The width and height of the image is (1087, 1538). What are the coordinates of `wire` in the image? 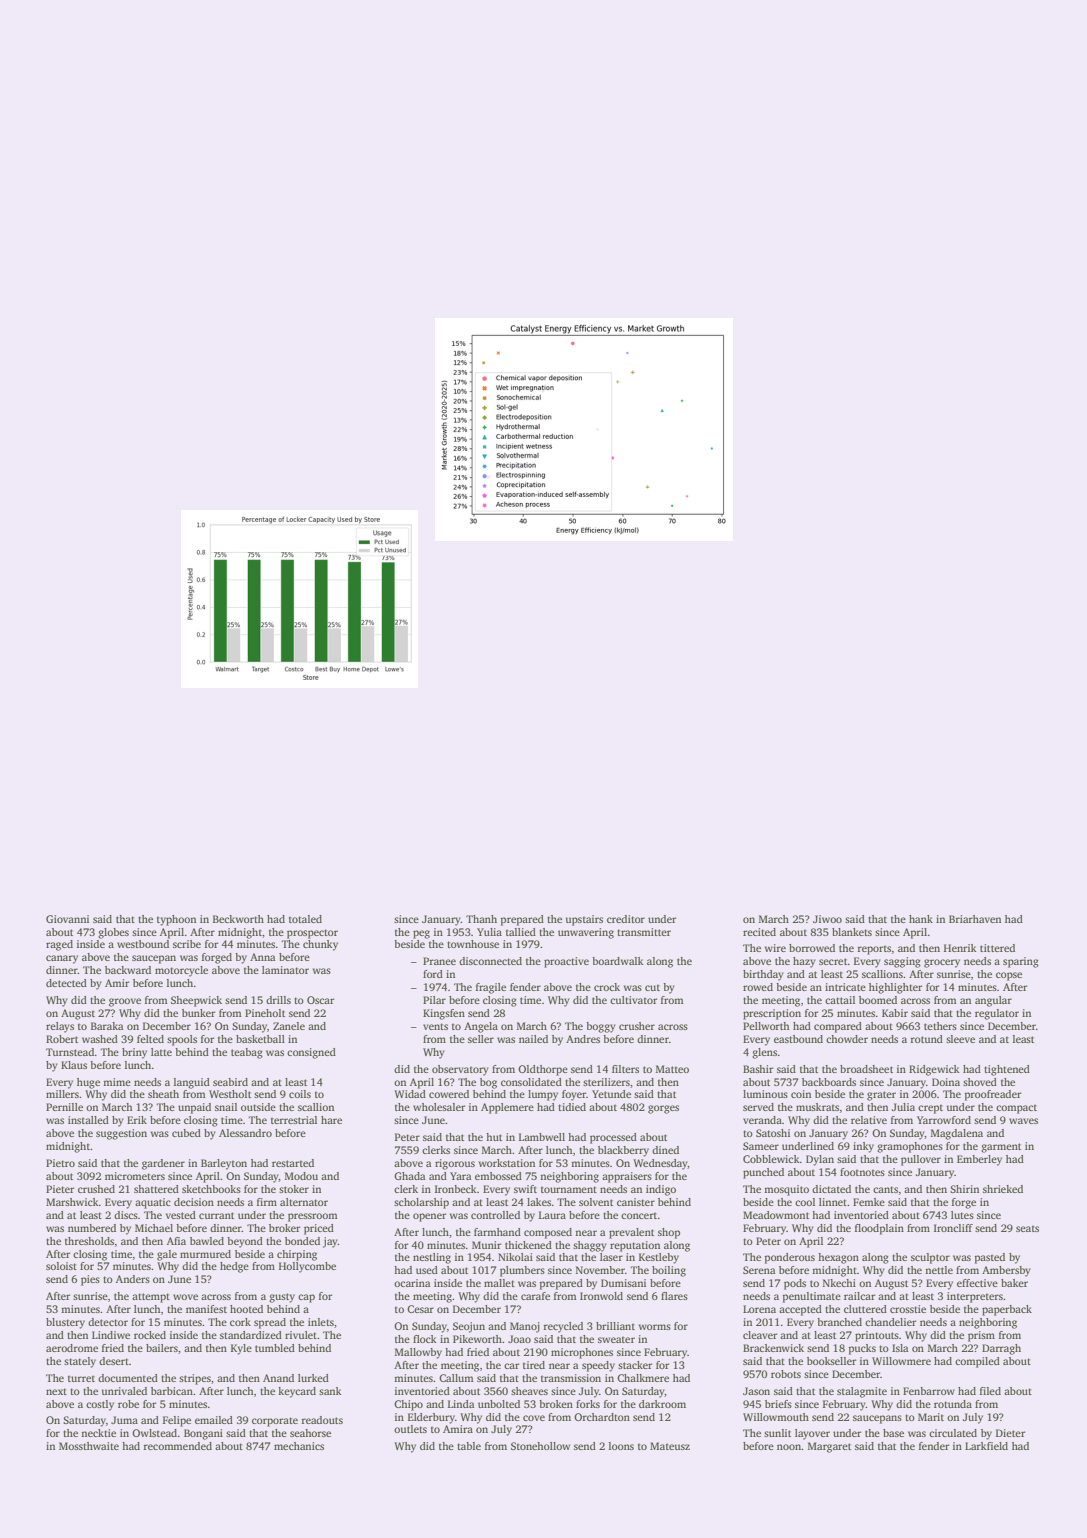 It's located at (775, 948).
